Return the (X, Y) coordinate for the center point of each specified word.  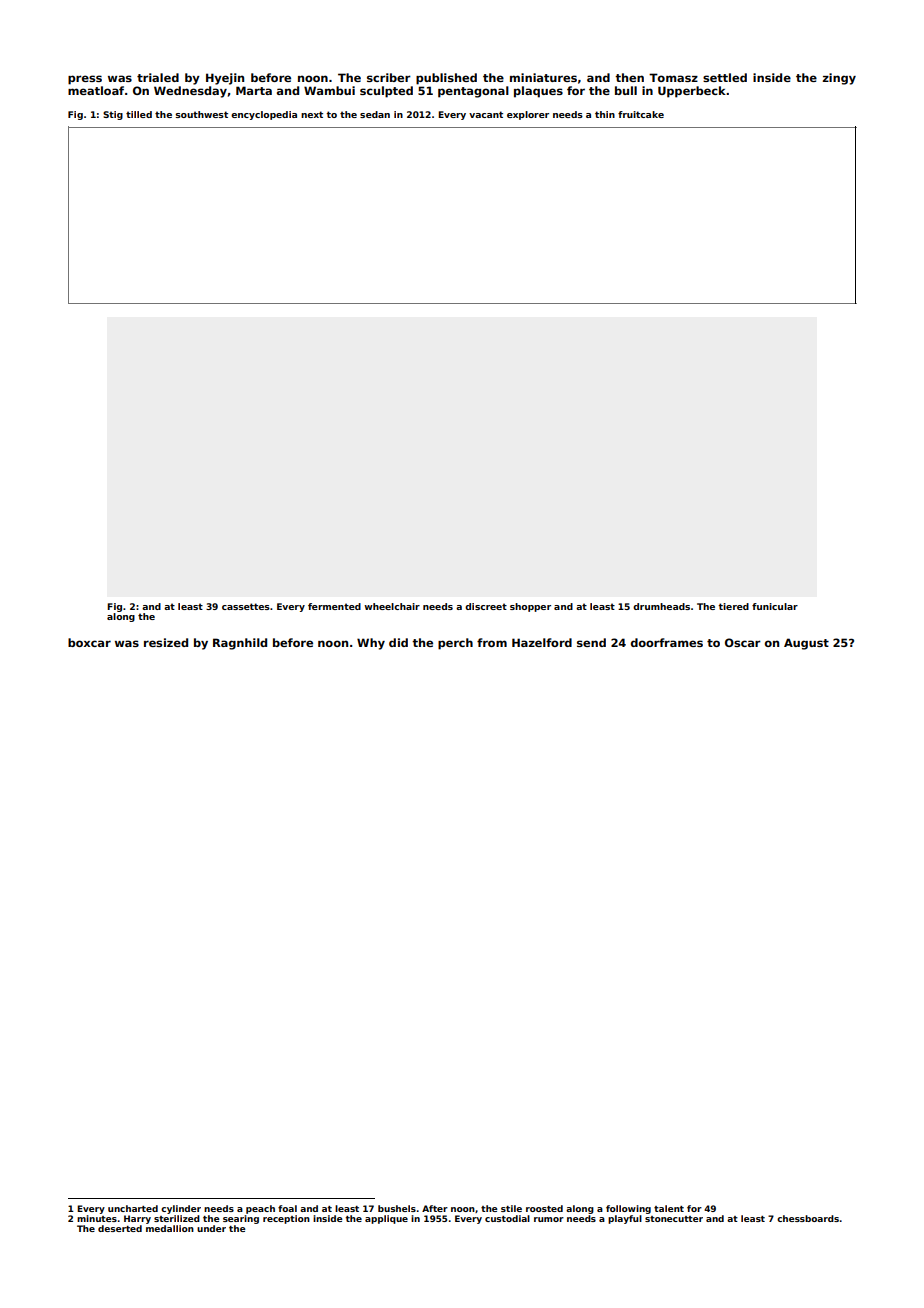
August (806, 644)
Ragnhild (240, 644)
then (629, 77)
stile (511, 1208)
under (211, 1228)
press (85, 80)
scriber (389, 77)
